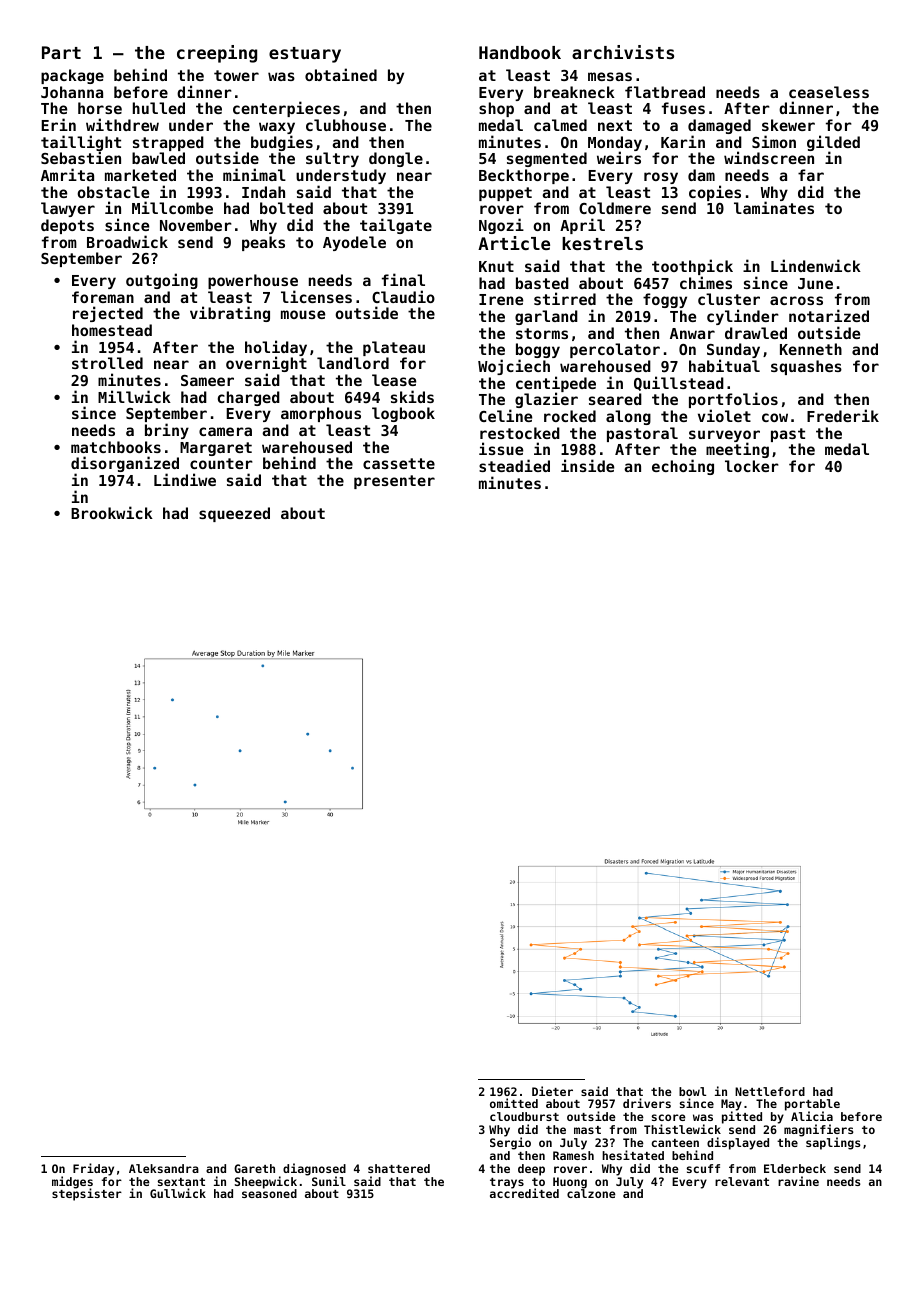 This image has height=1308, width=924. I want to click on creeping, so click(217, 54).
